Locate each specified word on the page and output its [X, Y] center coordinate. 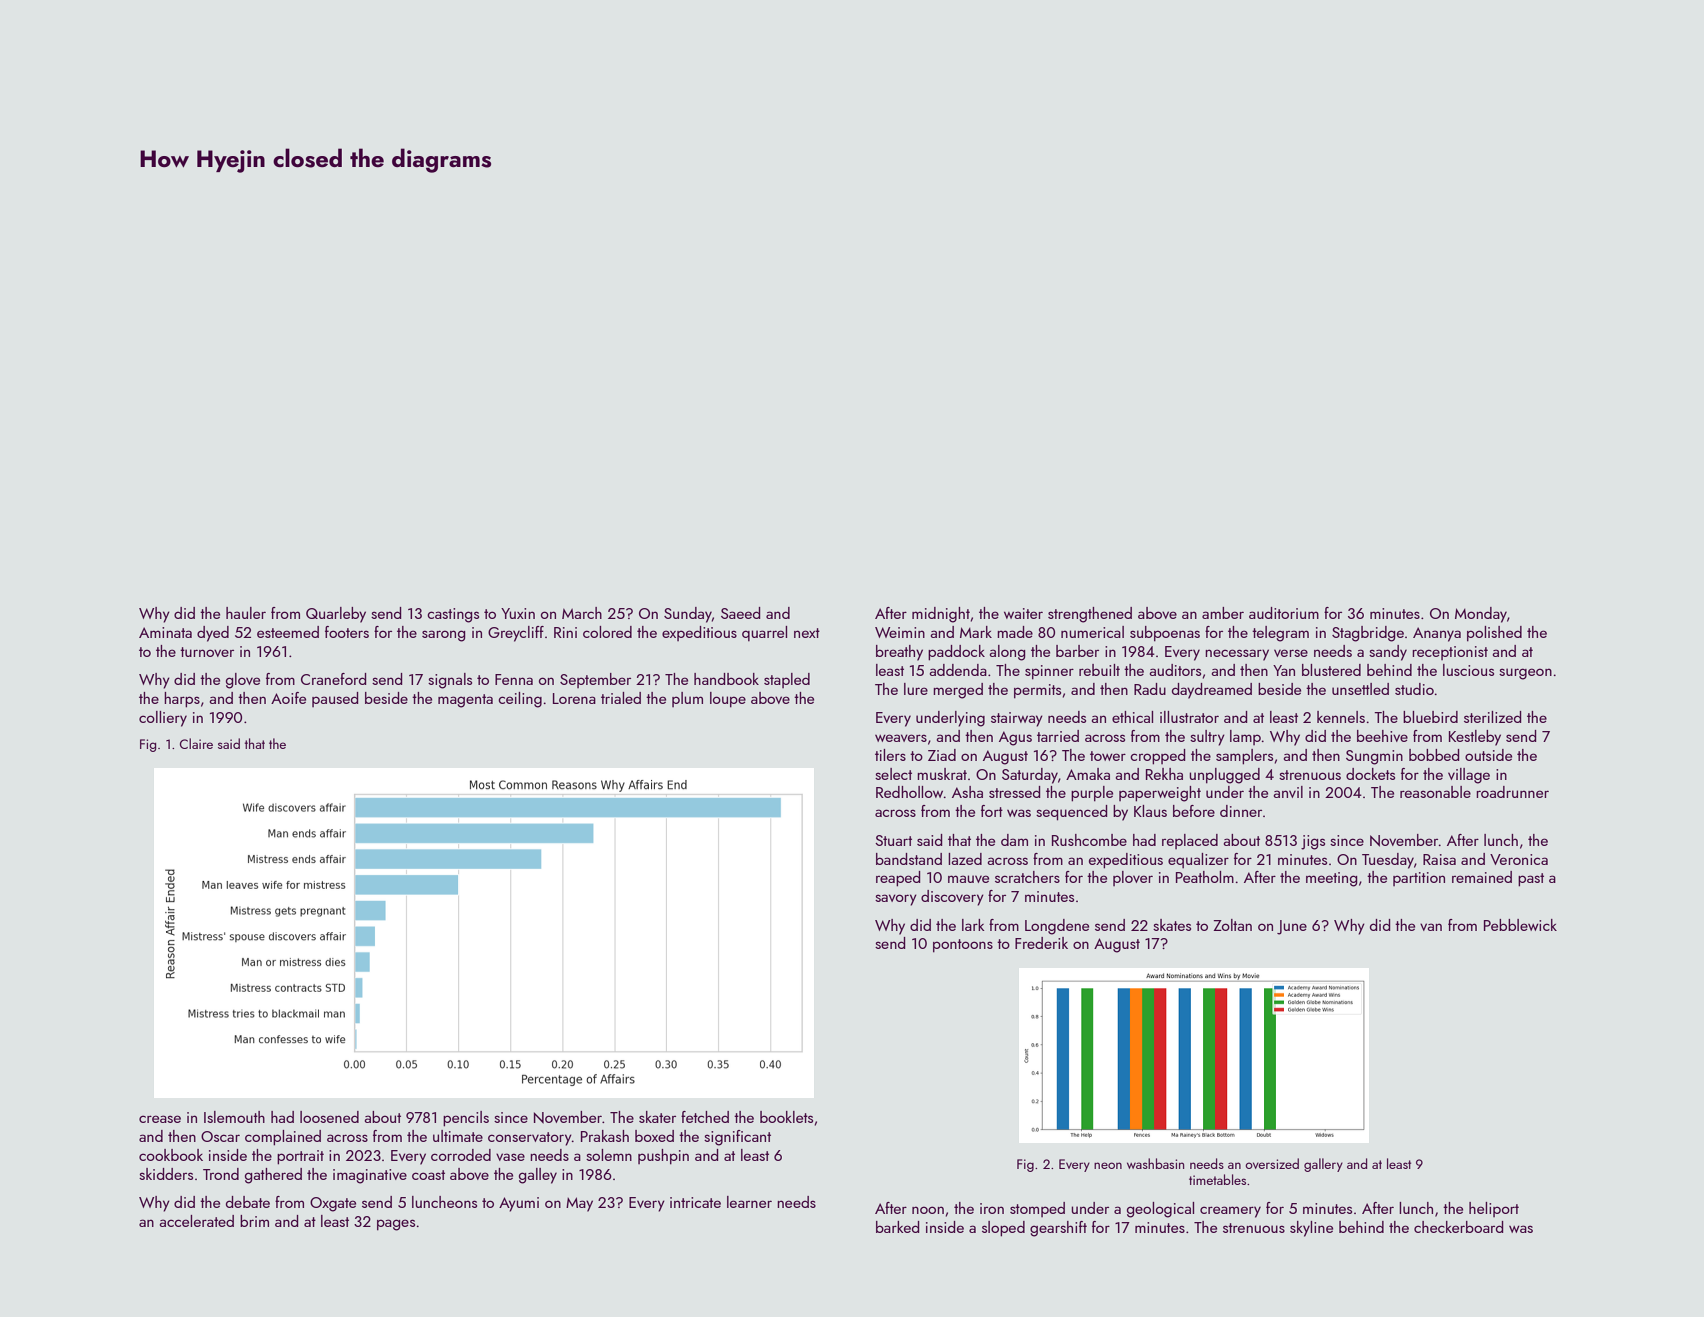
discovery [952, 898]
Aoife [288, 698]
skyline [1311, 1229]
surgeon [1525, 674]
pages [396, 1225]
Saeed [740, 613]
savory [896, 900]
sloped [1003, 1229]
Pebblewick [1520, 925]
